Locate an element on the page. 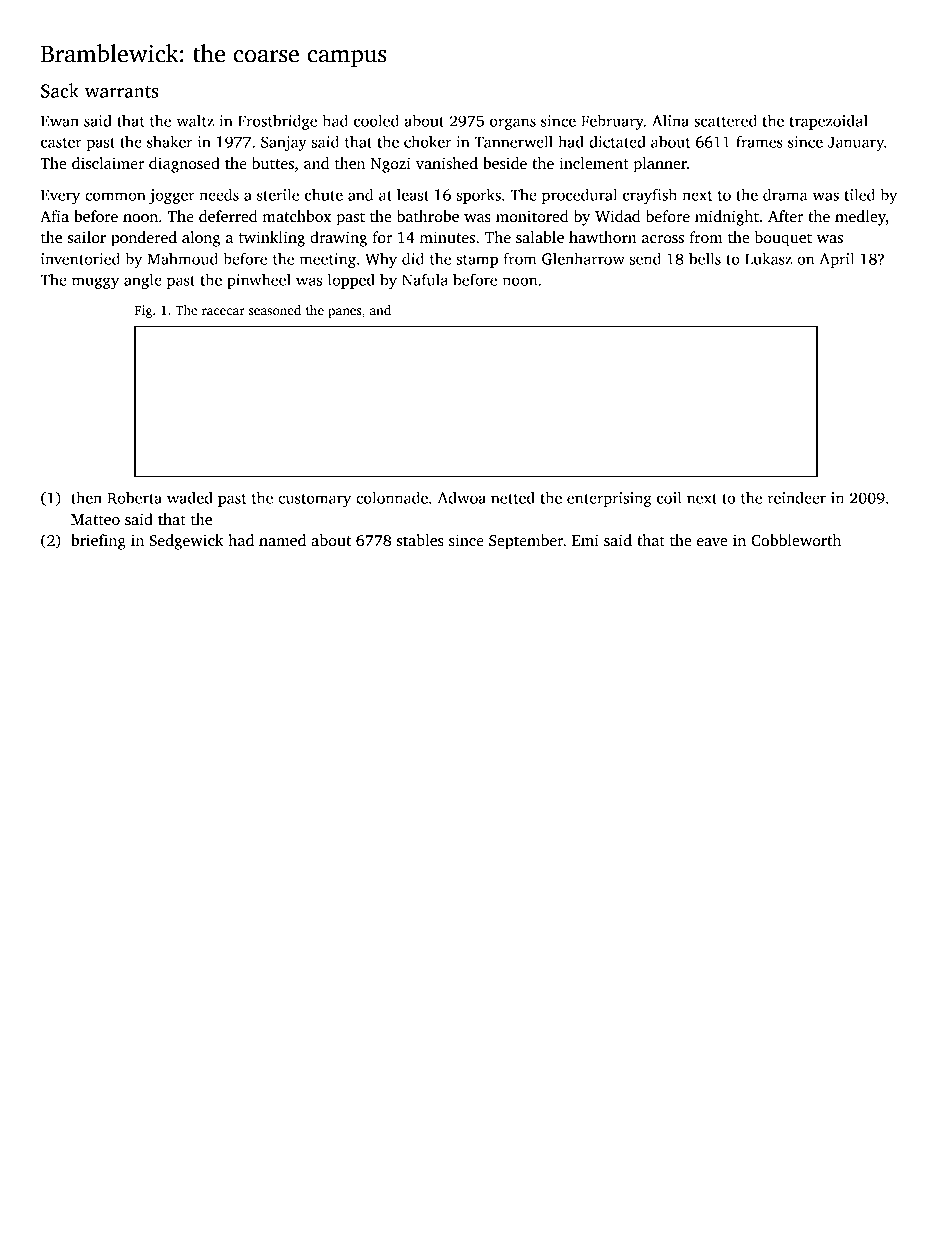 This page has width=952, height=1233. frames is located at coordinates (759, 141).
